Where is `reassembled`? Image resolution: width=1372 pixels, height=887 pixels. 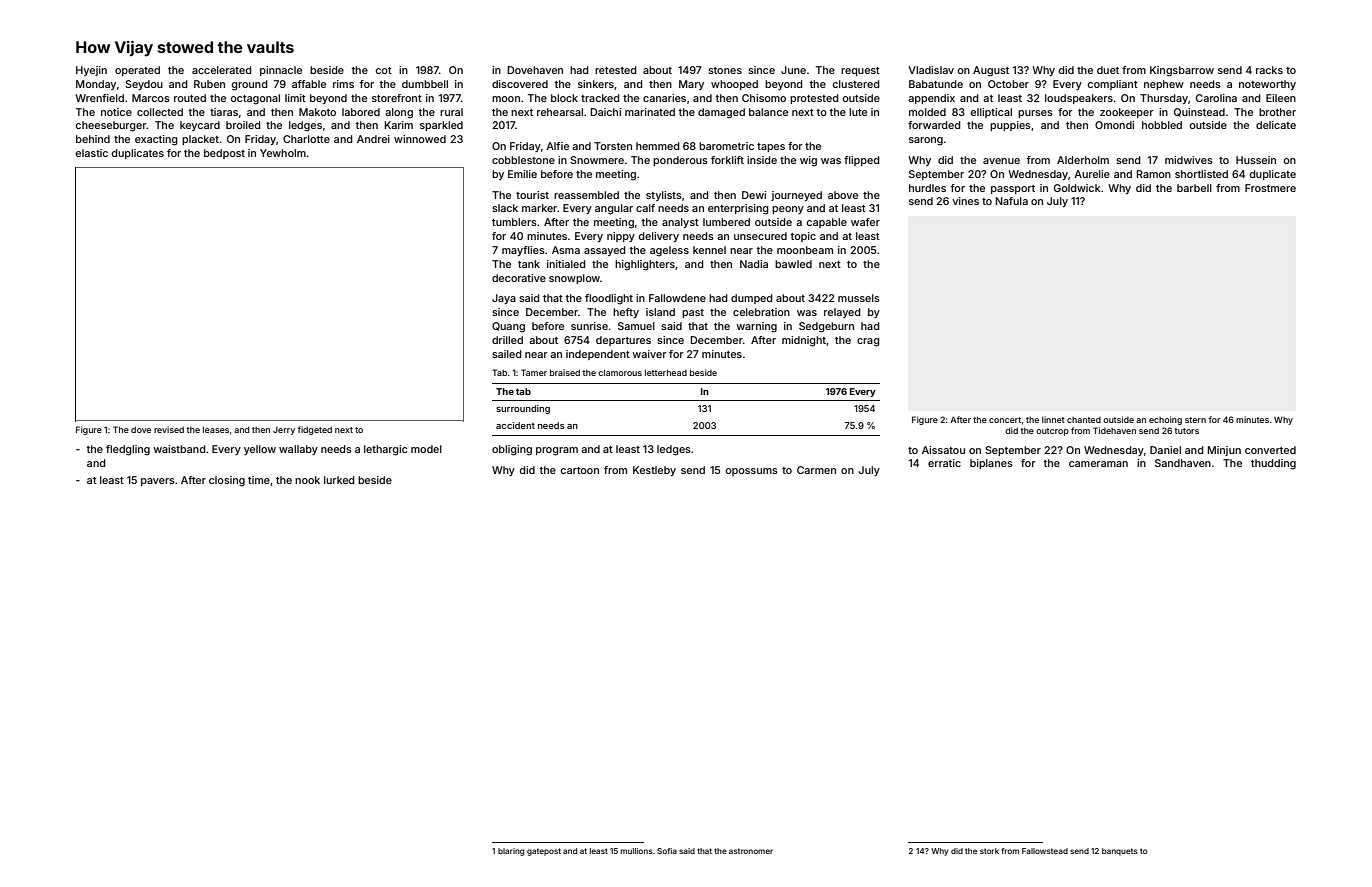 reassembled is located at coordinates (586, 195).
